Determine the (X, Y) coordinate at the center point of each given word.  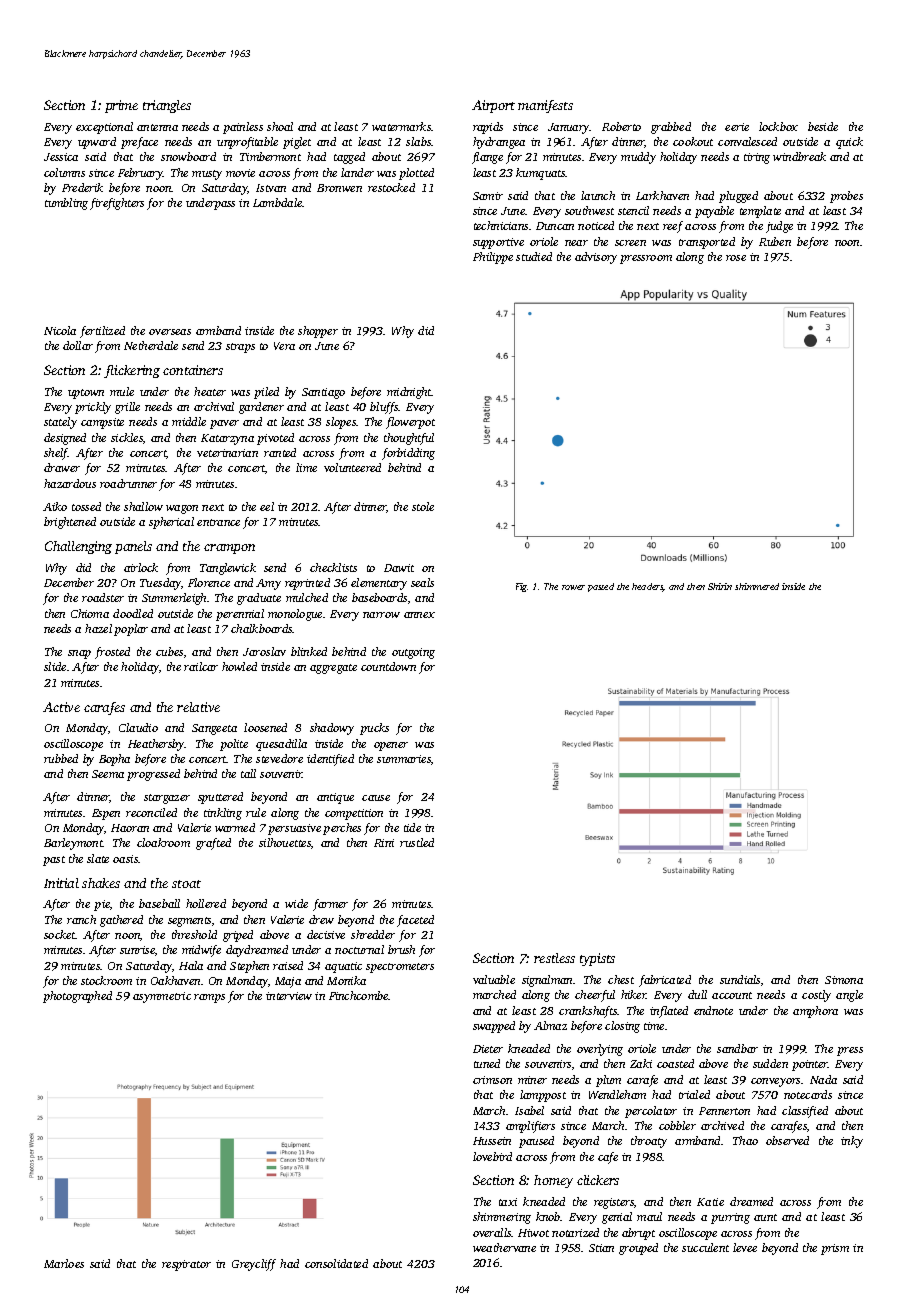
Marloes (64, 1263)
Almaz (550, 1025)
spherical (171, 523)
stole (423, 506)
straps (240, 348)
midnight (409, 393)
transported (707, 243)
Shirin (720, 586)
